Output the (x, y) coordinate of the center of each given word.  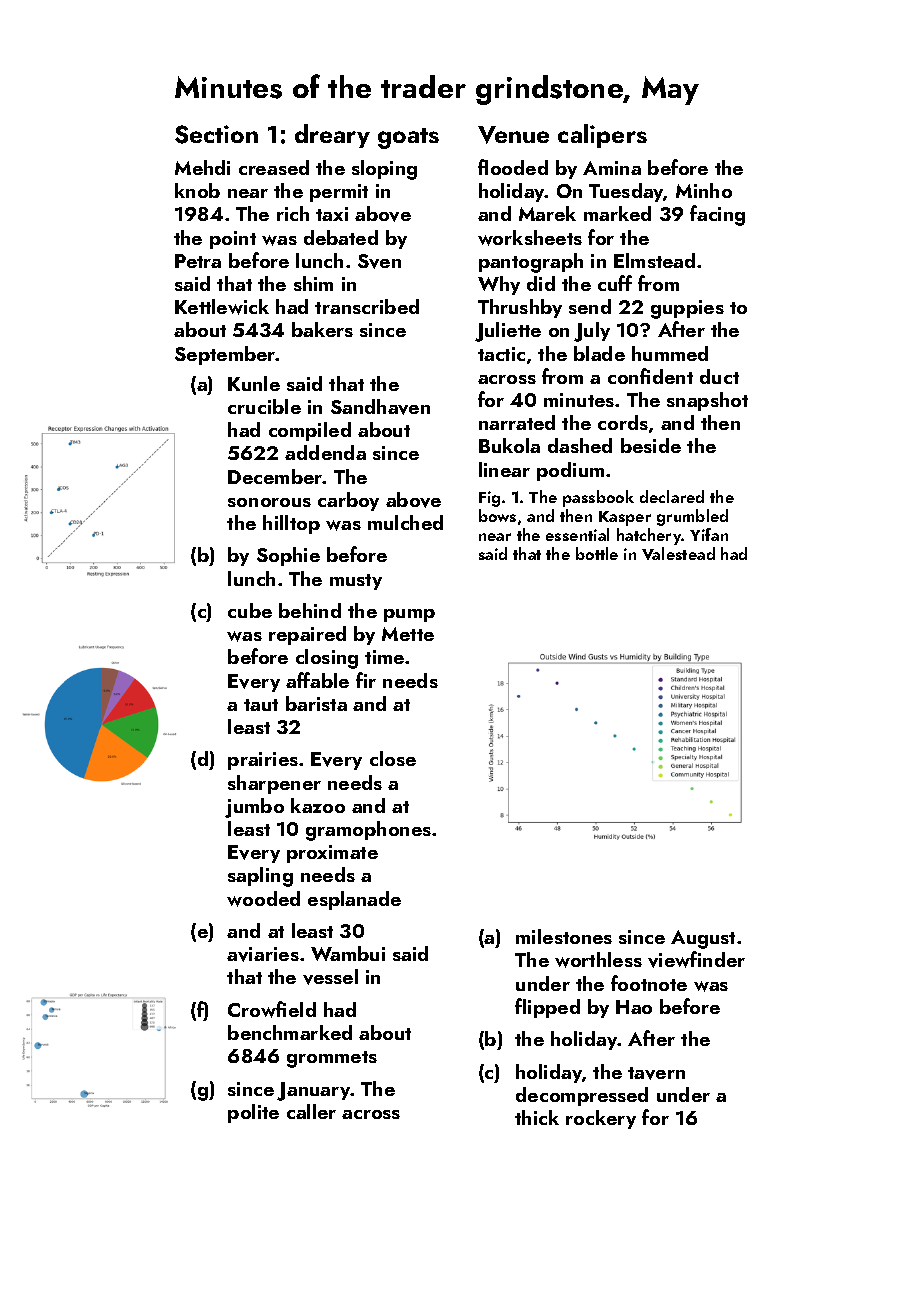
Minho (704, 190)
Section (216, 134)
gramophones (368, 831)
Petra (198, 261)
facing (717, 215)
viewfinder (696, 959)
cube (250, 610)
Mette (408, 634)
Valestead (678, 553)
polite (253, 1113)
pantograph (531, 263)
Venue (513, 135)
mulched (405, 522)
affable (317, 680)
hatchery (649, 536)
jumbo (254, 808)
